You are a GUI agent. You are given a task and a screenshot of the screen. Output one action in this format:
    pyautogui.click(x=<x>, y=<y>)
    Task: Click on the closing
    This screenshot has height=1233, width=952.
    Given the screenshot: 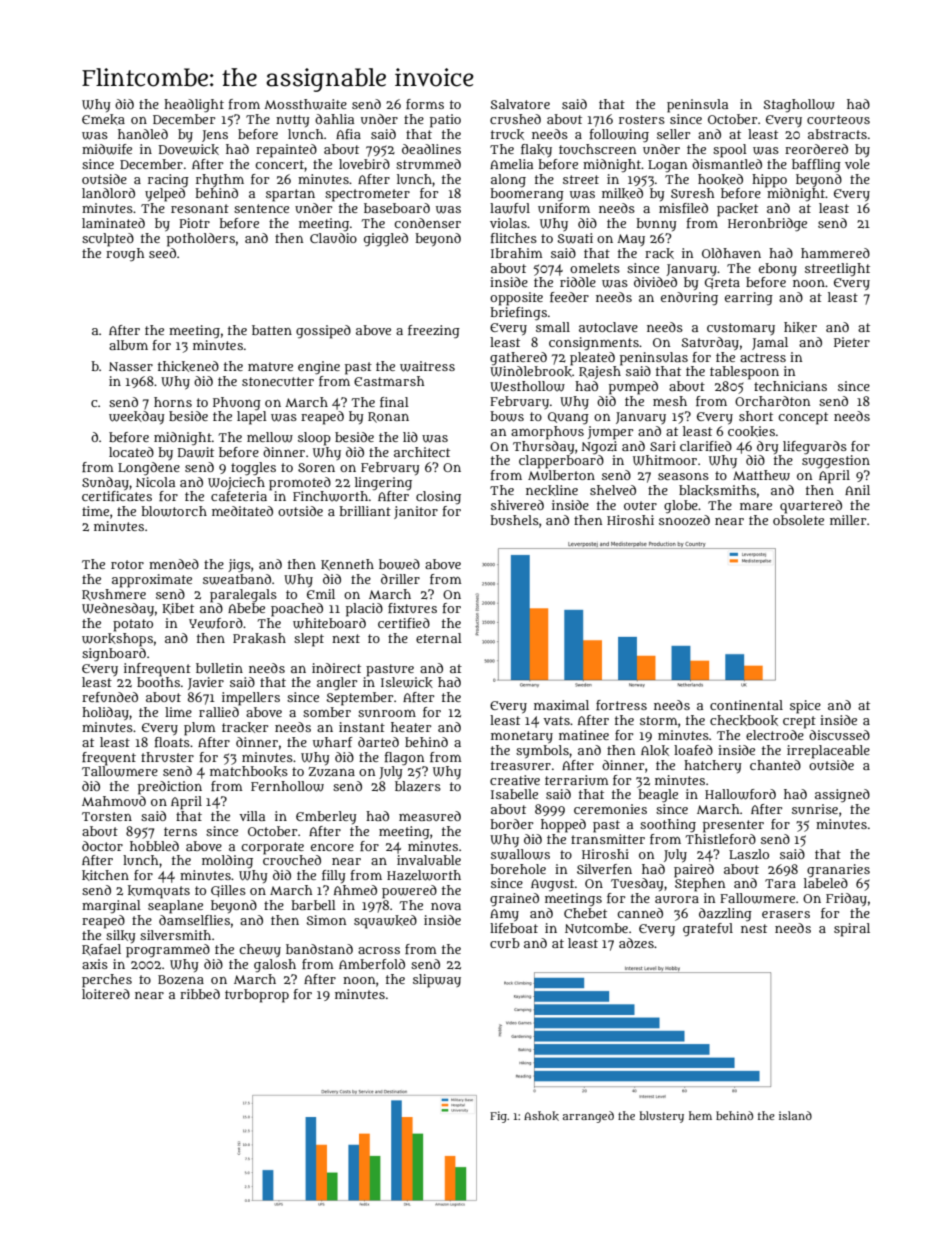 What is the action you would take?
    pyautogui.click(x=438, y=497)
